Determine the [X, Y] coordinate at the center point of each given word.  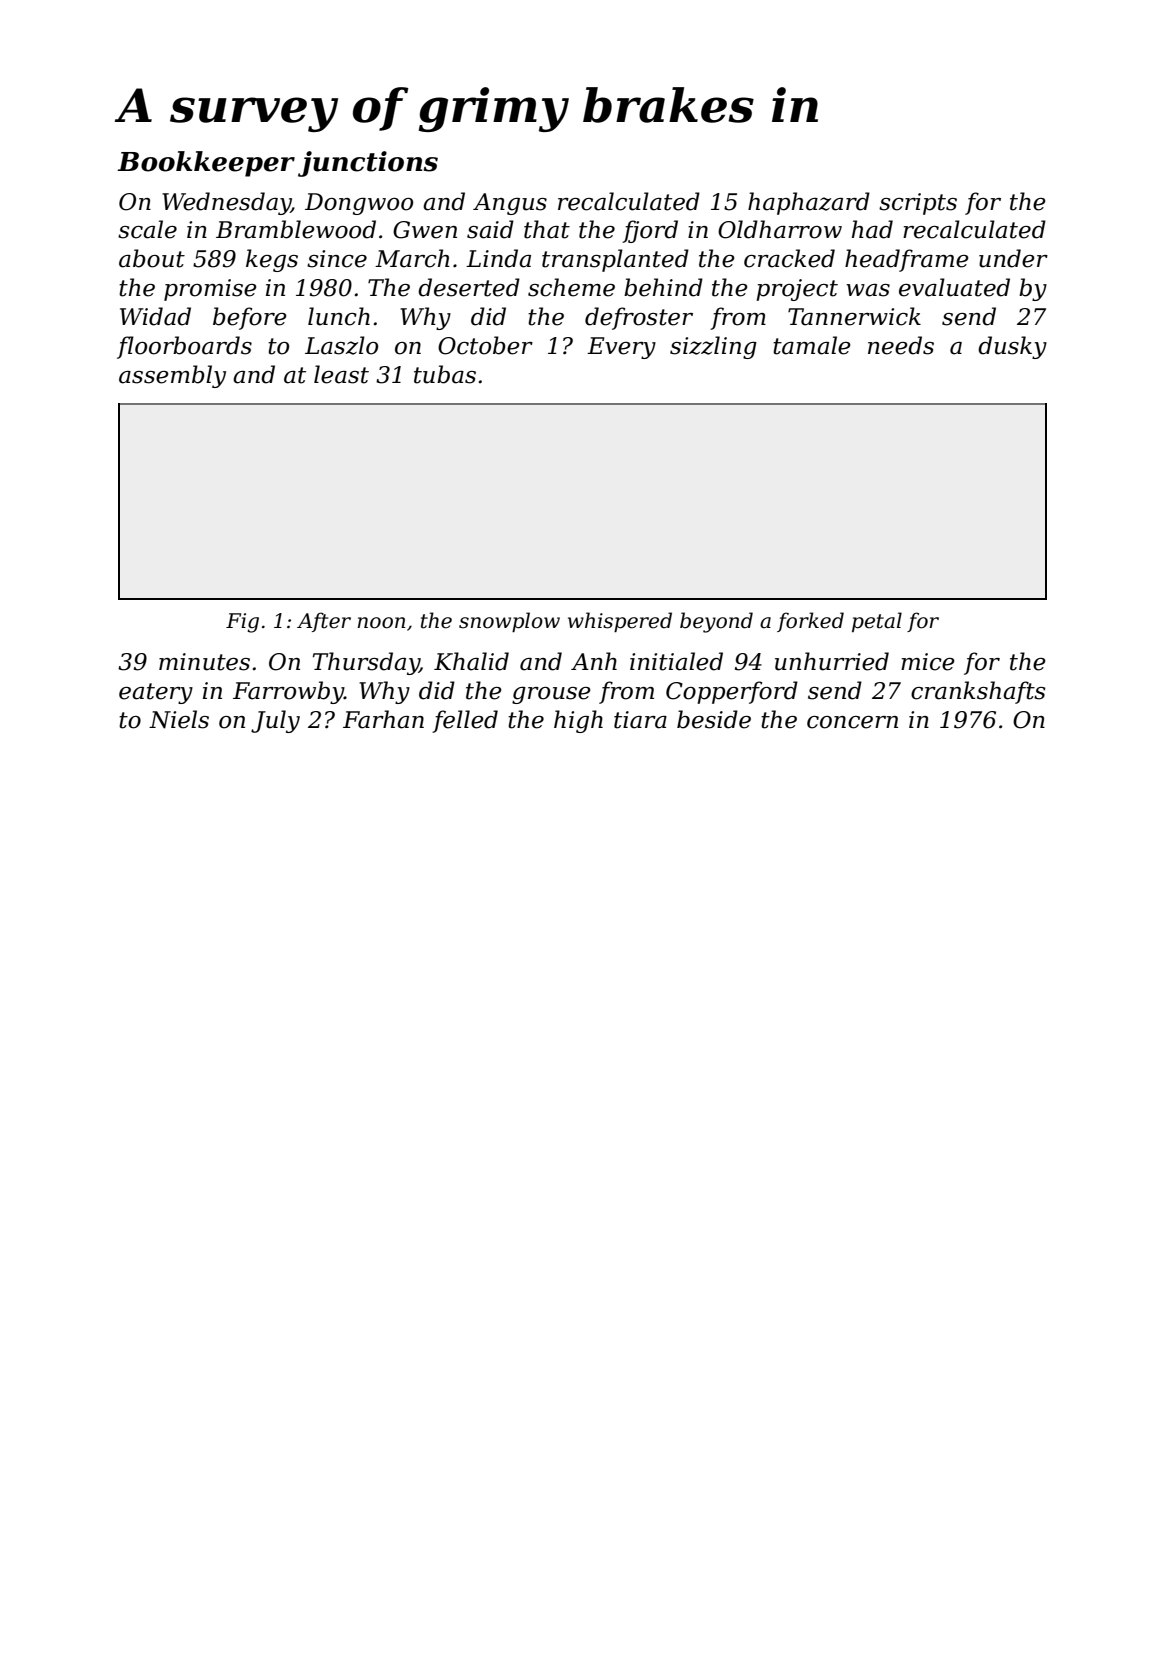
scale [147, 229]
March [412, 258]
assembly [172, 376]
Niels [179, 719]
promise [210, 290]
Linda [498, 258]
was [868, 290]
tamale [812, 345]
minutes [204, 662]
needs [901, 345]
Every [621, 348]
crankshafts [978, 692]
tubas [445, 374]
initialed [676, 661]
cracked [789, 258]
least [341, 374]
